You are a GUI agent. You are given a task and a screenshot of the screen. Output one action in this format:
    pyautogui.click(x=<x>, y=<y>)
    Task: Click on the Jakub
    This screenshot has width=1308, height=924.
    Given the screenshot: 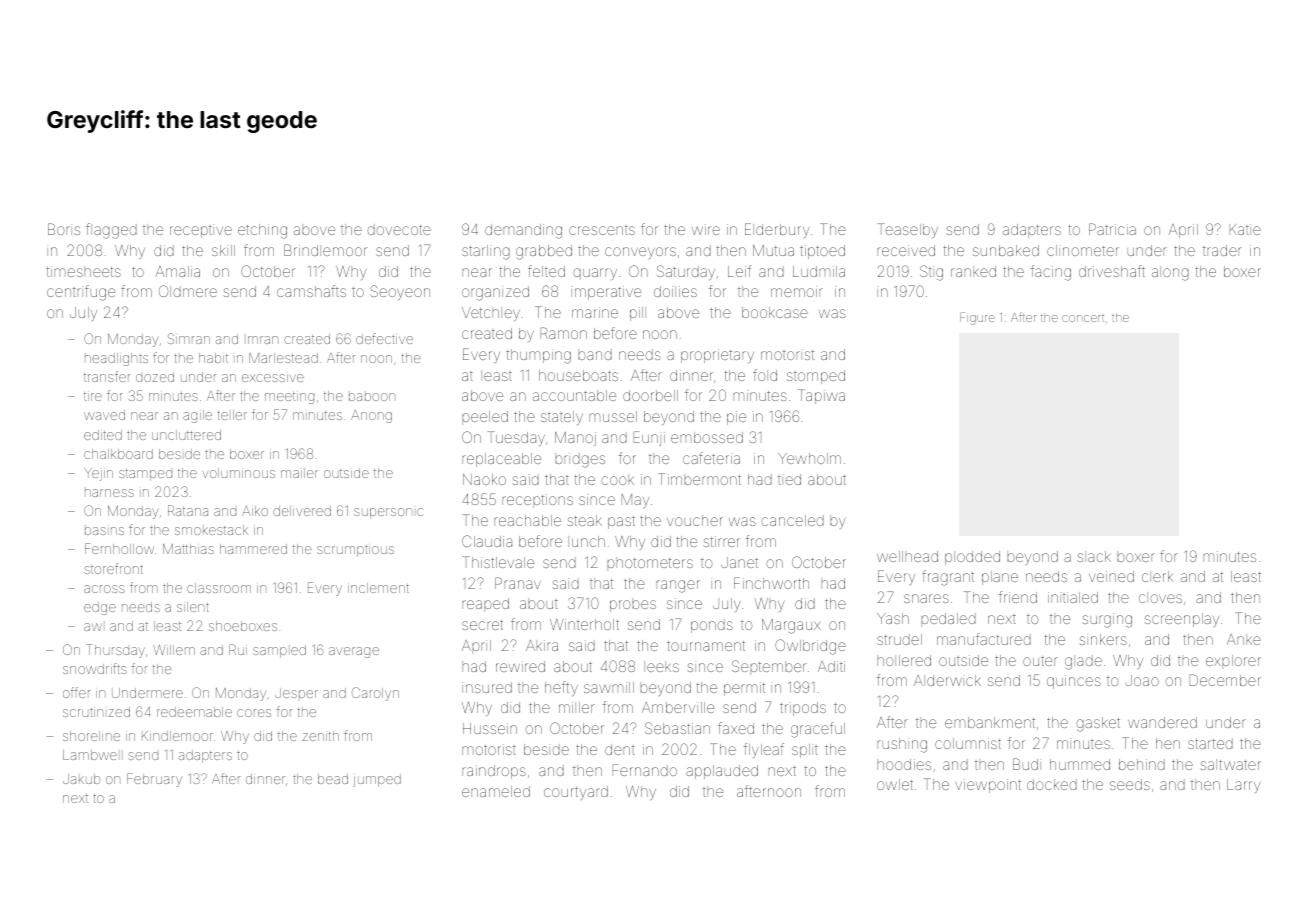 What is the action you would take?
    pyautogui.click(x=81, y=779)
